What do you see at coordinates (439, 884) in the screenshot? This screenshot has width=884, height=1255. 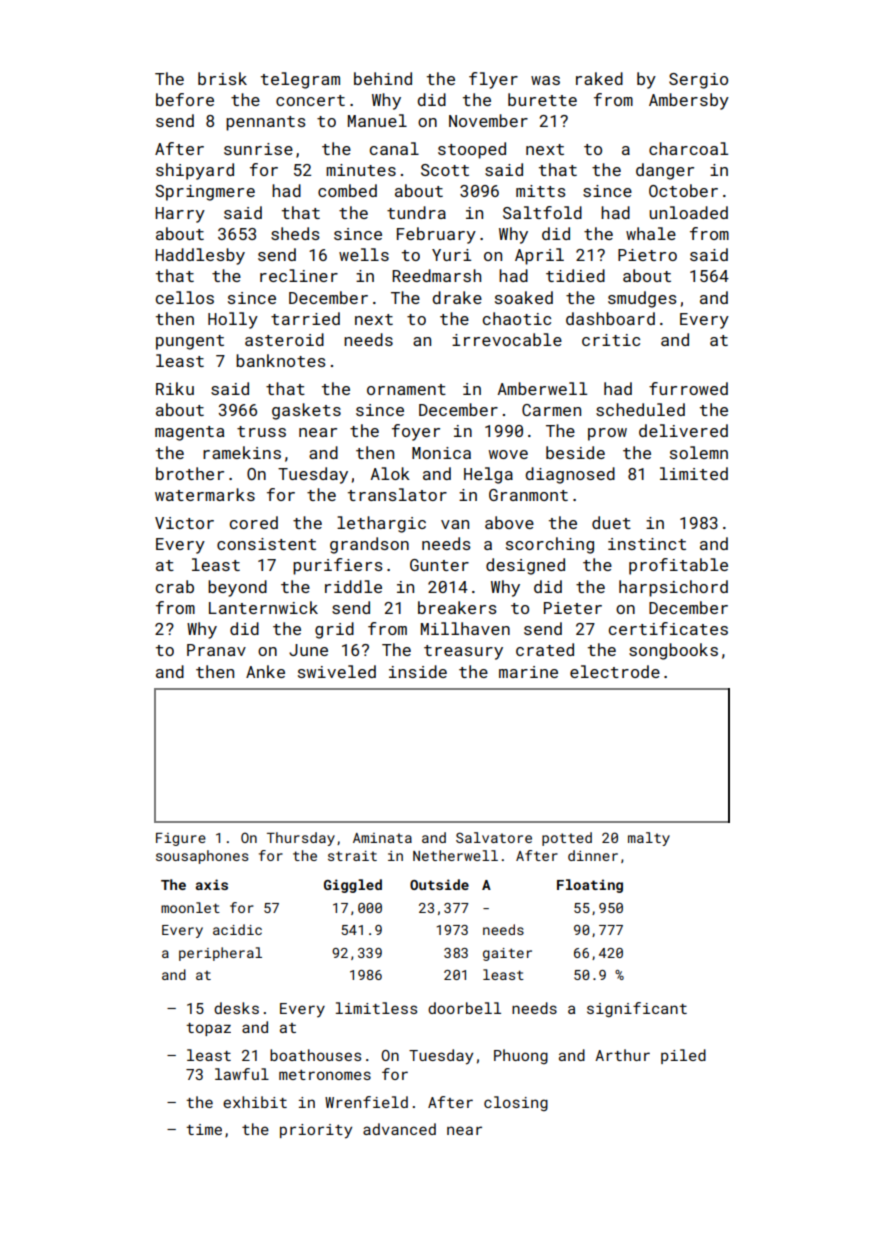 I see `Outside` at bounding box center [439, 884].
